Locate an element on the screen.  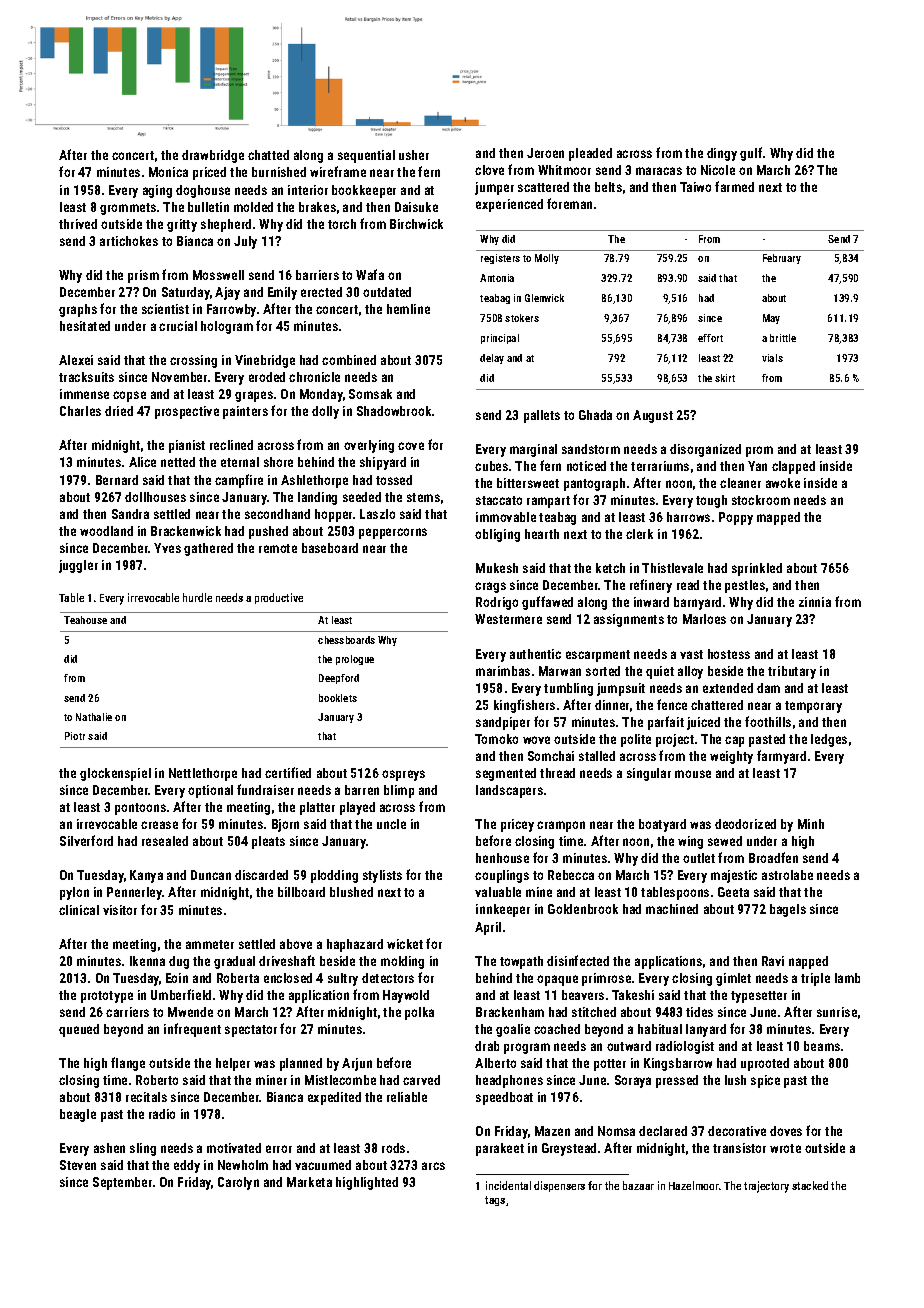
clerk is located at coordinates (639, 534).
